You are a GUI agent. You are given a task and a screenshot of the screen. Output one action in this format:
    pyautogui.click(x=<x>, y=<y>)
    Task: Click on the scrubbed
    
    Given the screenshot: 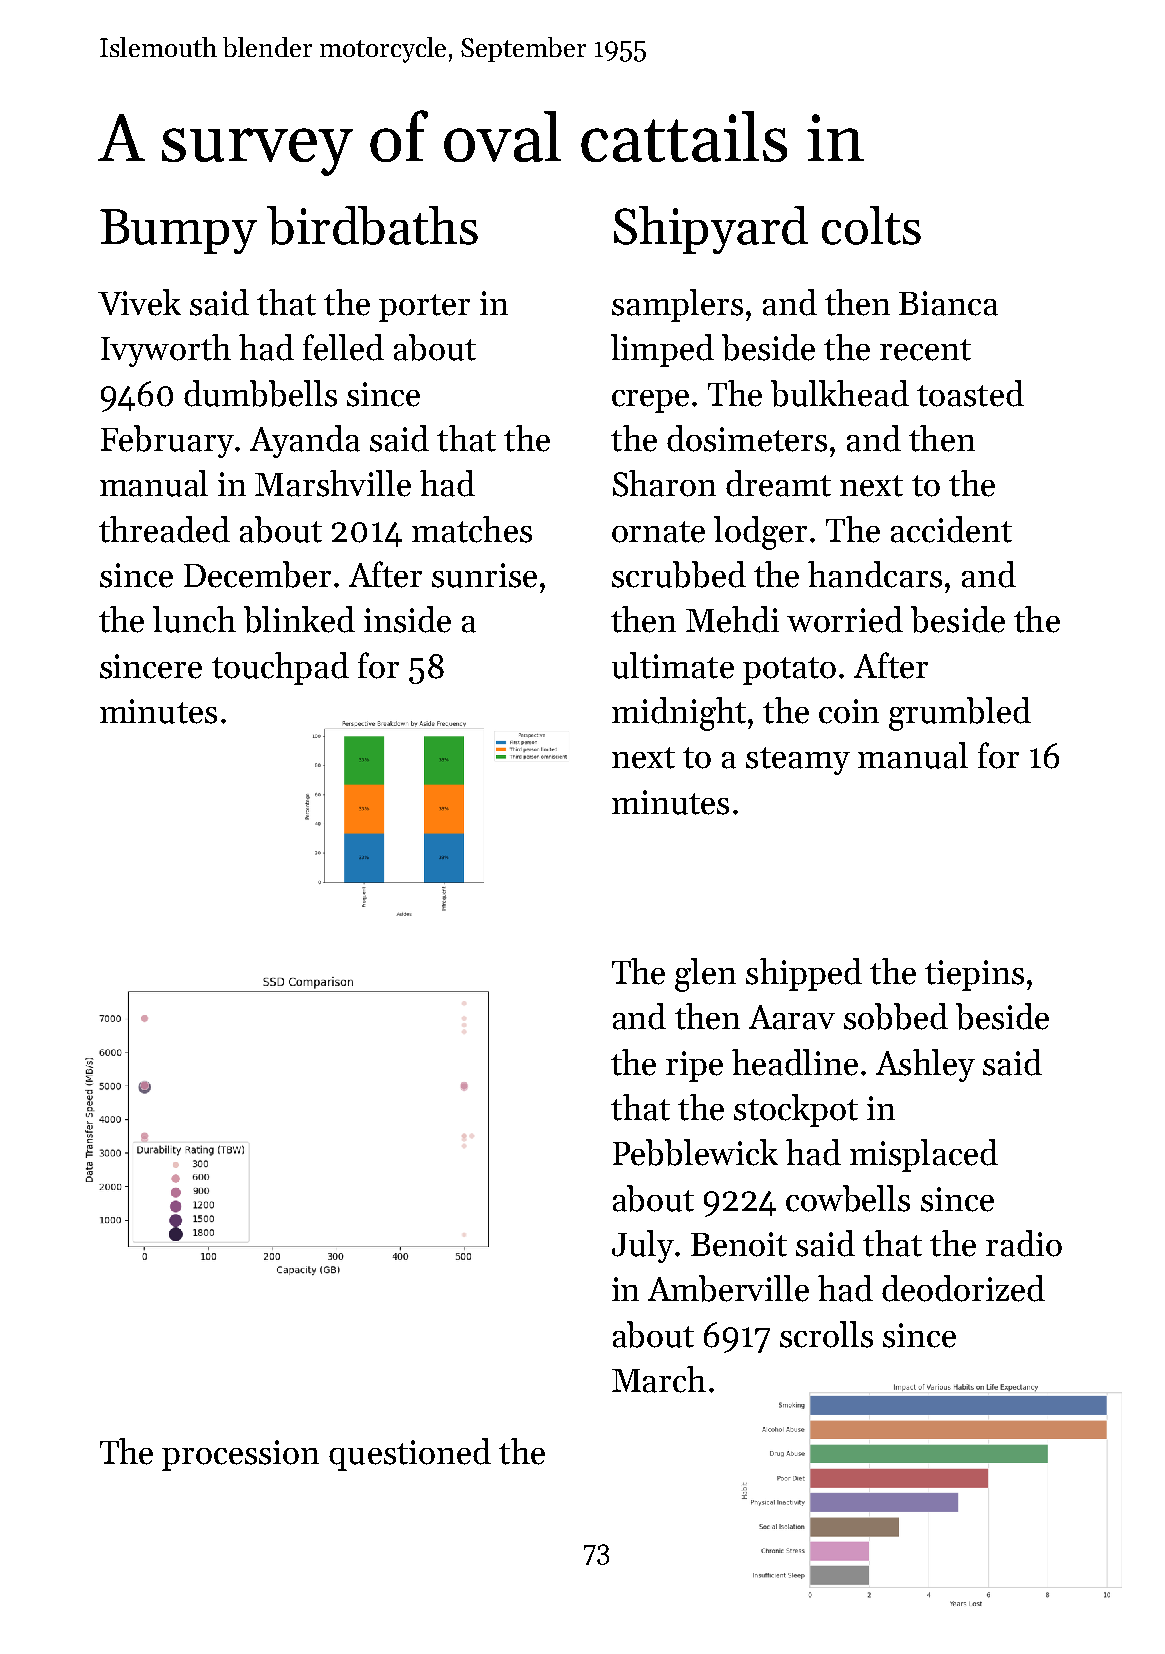 What is the action you would take?
    pyautogui.click(x=679, y=574)
